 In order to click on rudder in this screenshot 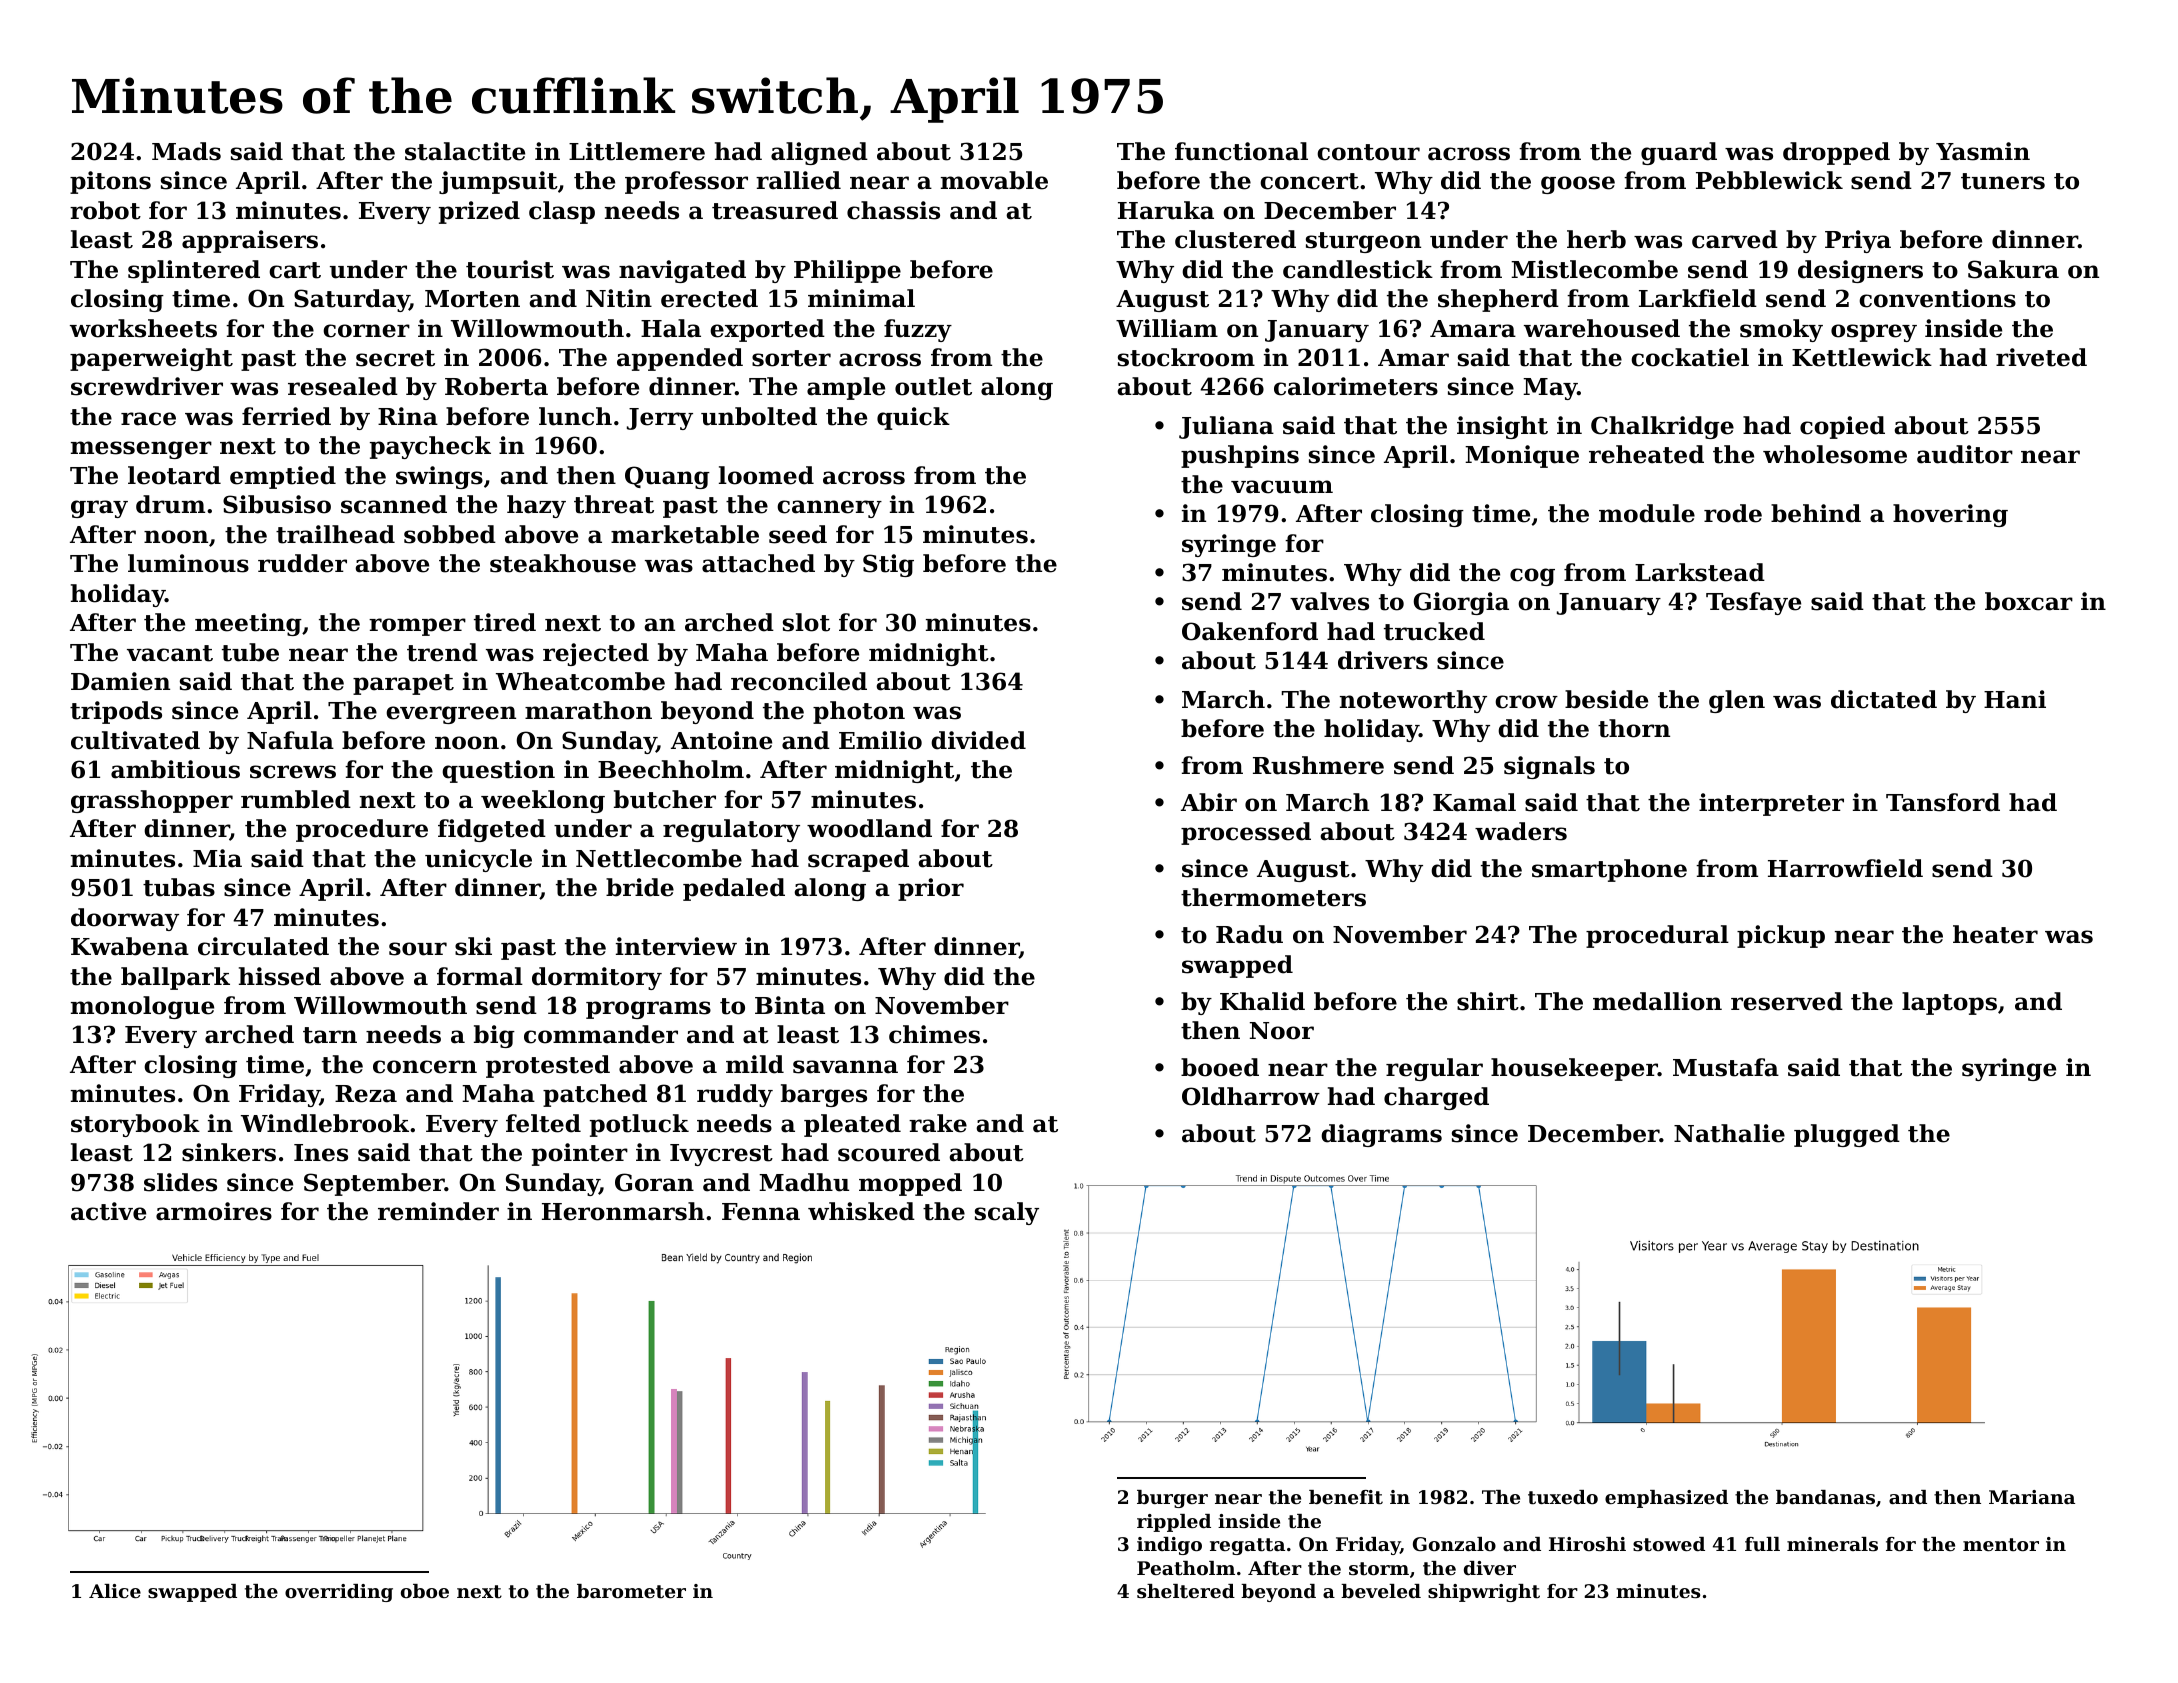, I will do `click(302, 563)`.
